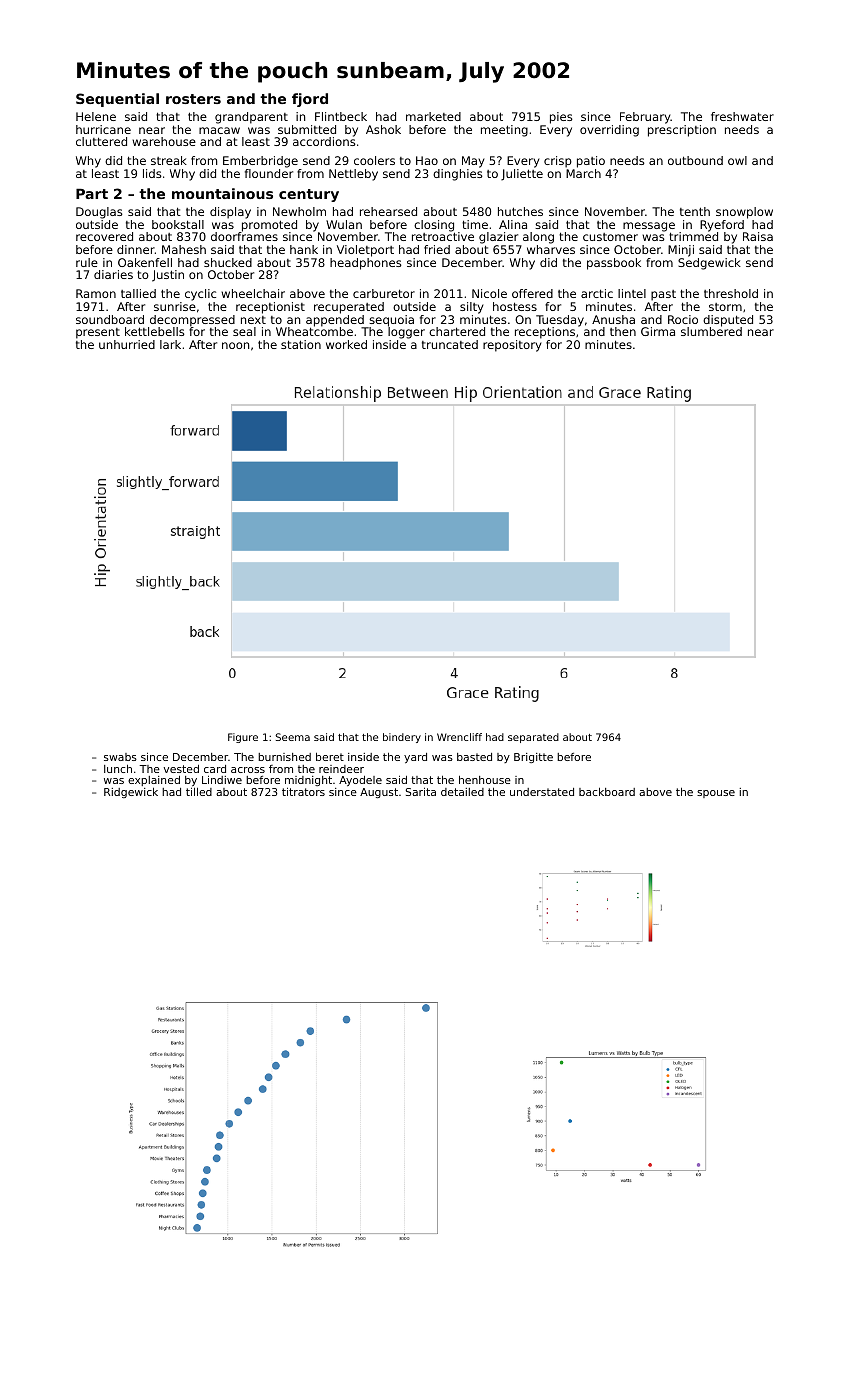 The height and width of the screenshot is (1400, 849). What do you see at coordinates (728, 321) in the screenshot?
I see `disputed` at bounding box center [728, 321].
